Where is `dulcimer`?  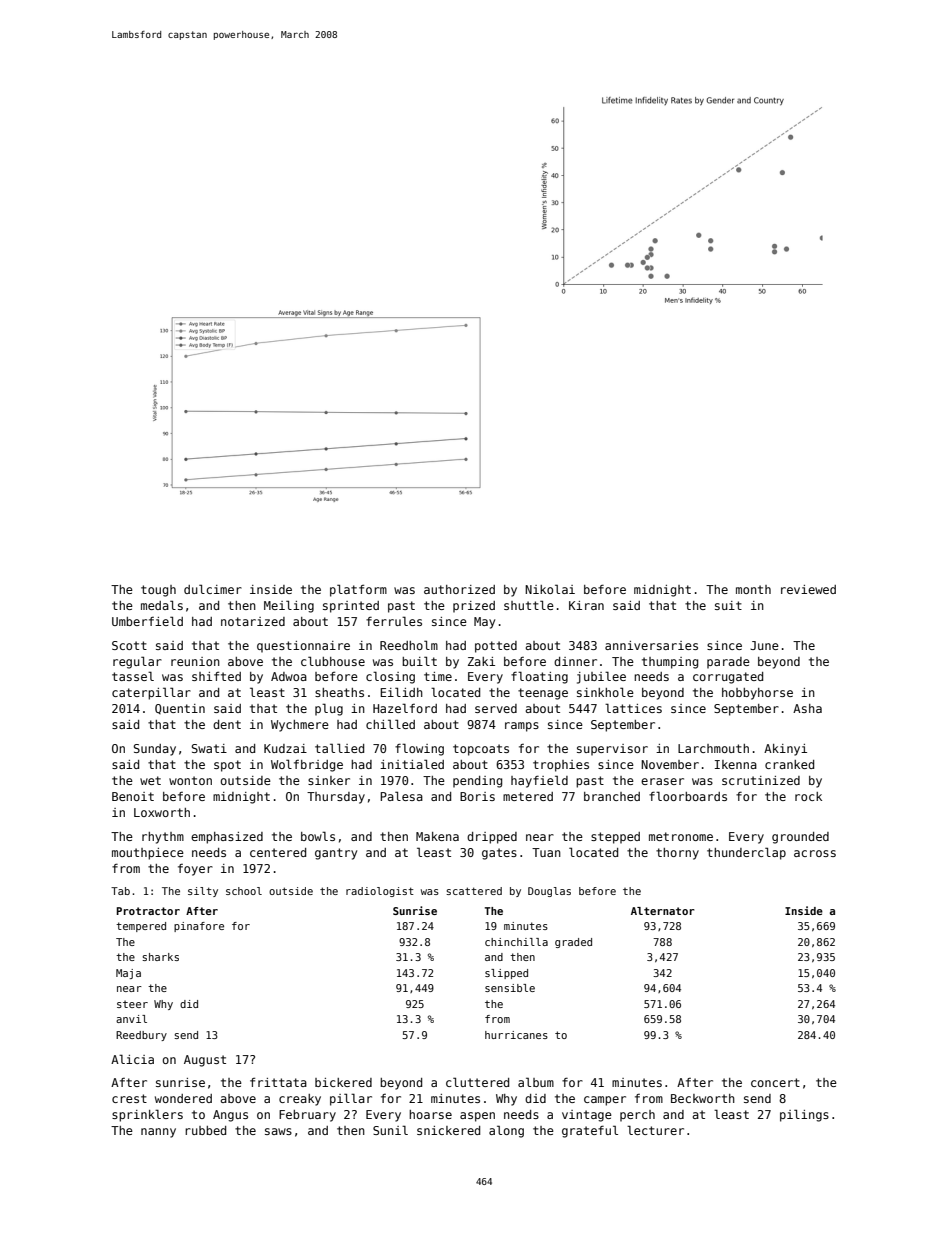
dulcimer is located at coordinates (213, 589).
